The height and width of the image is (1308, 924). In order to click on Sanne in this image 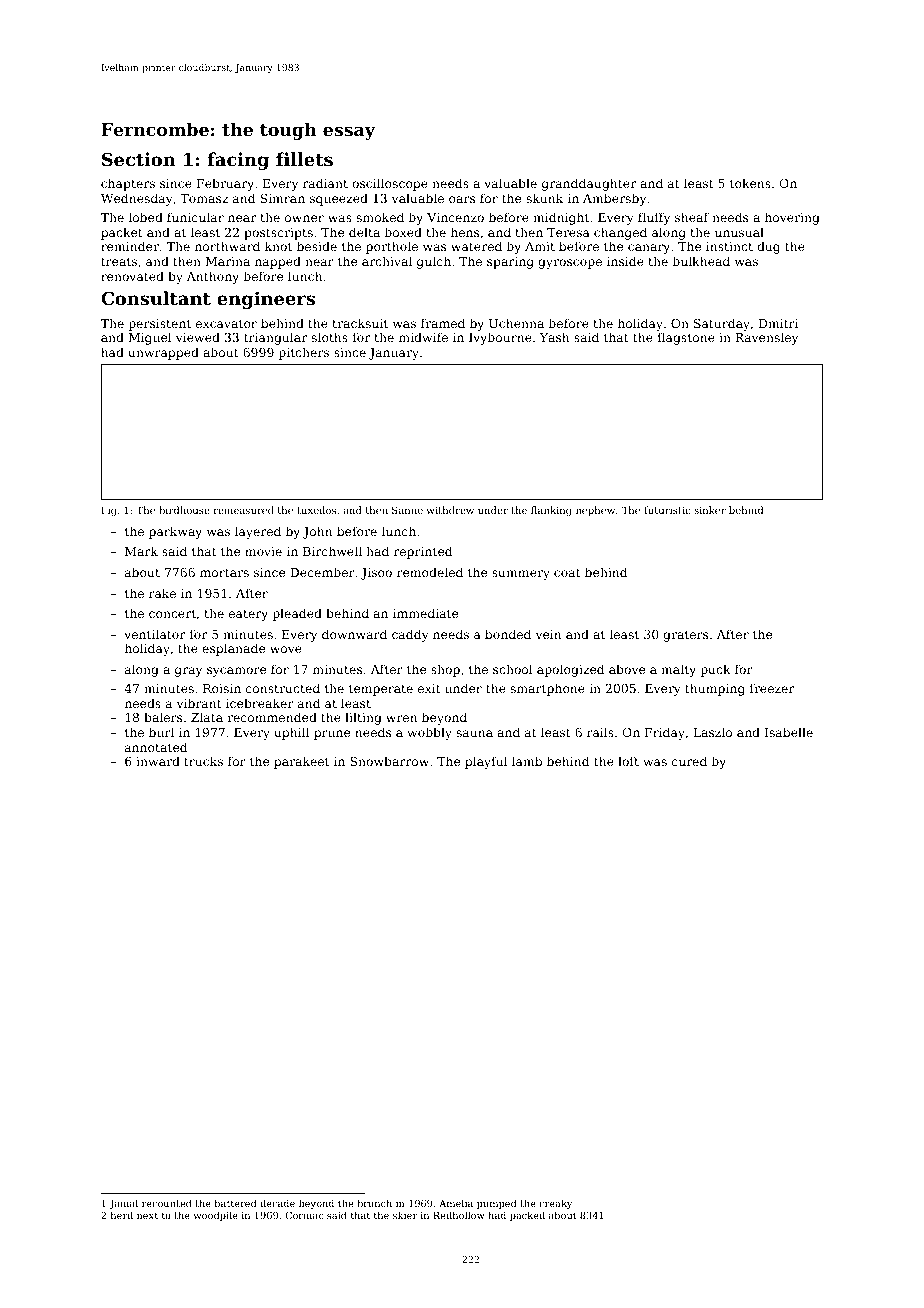, I will do `click(407, 510)`.
